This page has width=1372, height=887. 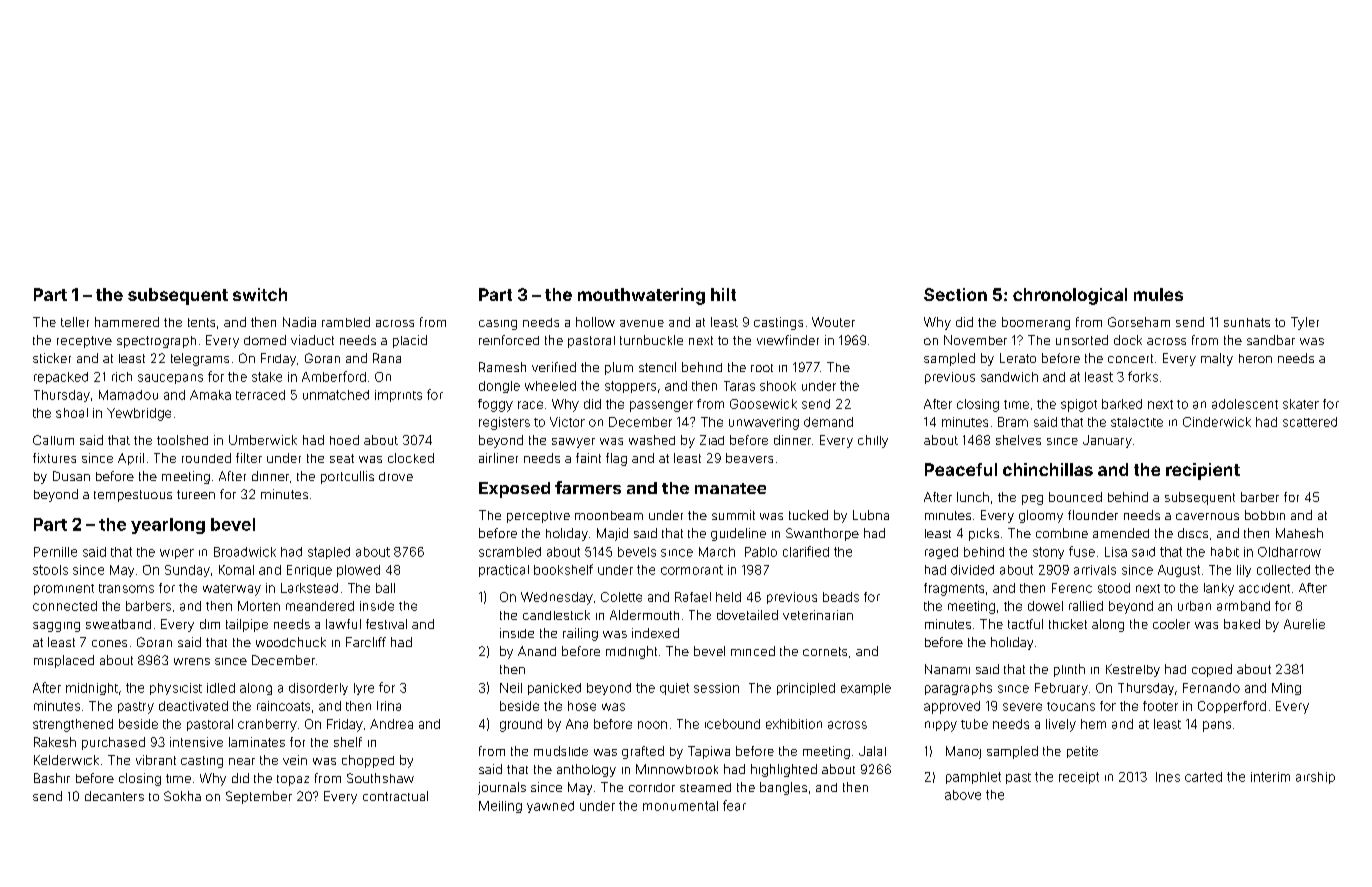 I want to click on stalactite, so click(x=1137, y=422).
